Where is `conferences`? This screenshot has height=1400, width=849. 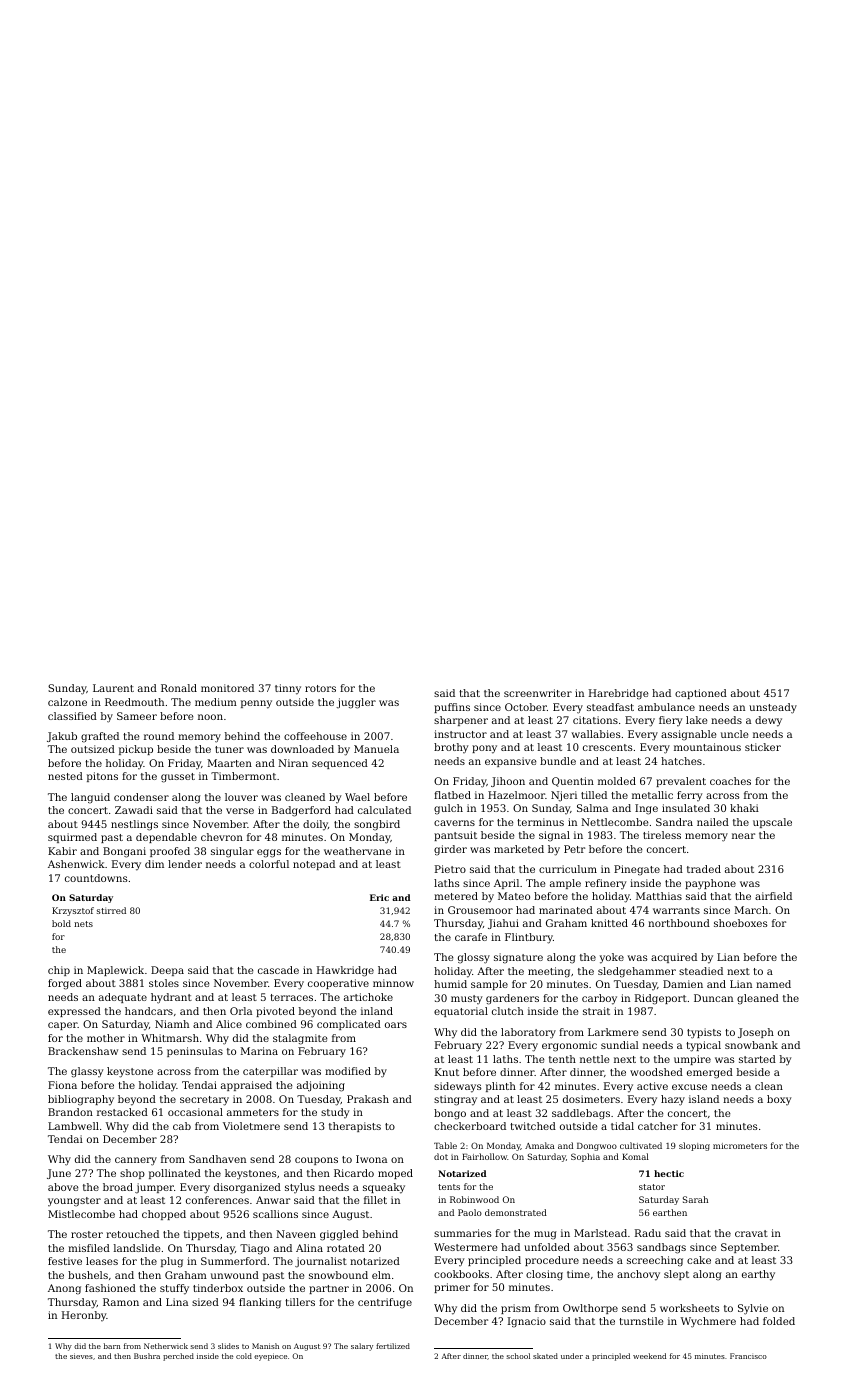 conferences is located at coordinates (217, 1200).
